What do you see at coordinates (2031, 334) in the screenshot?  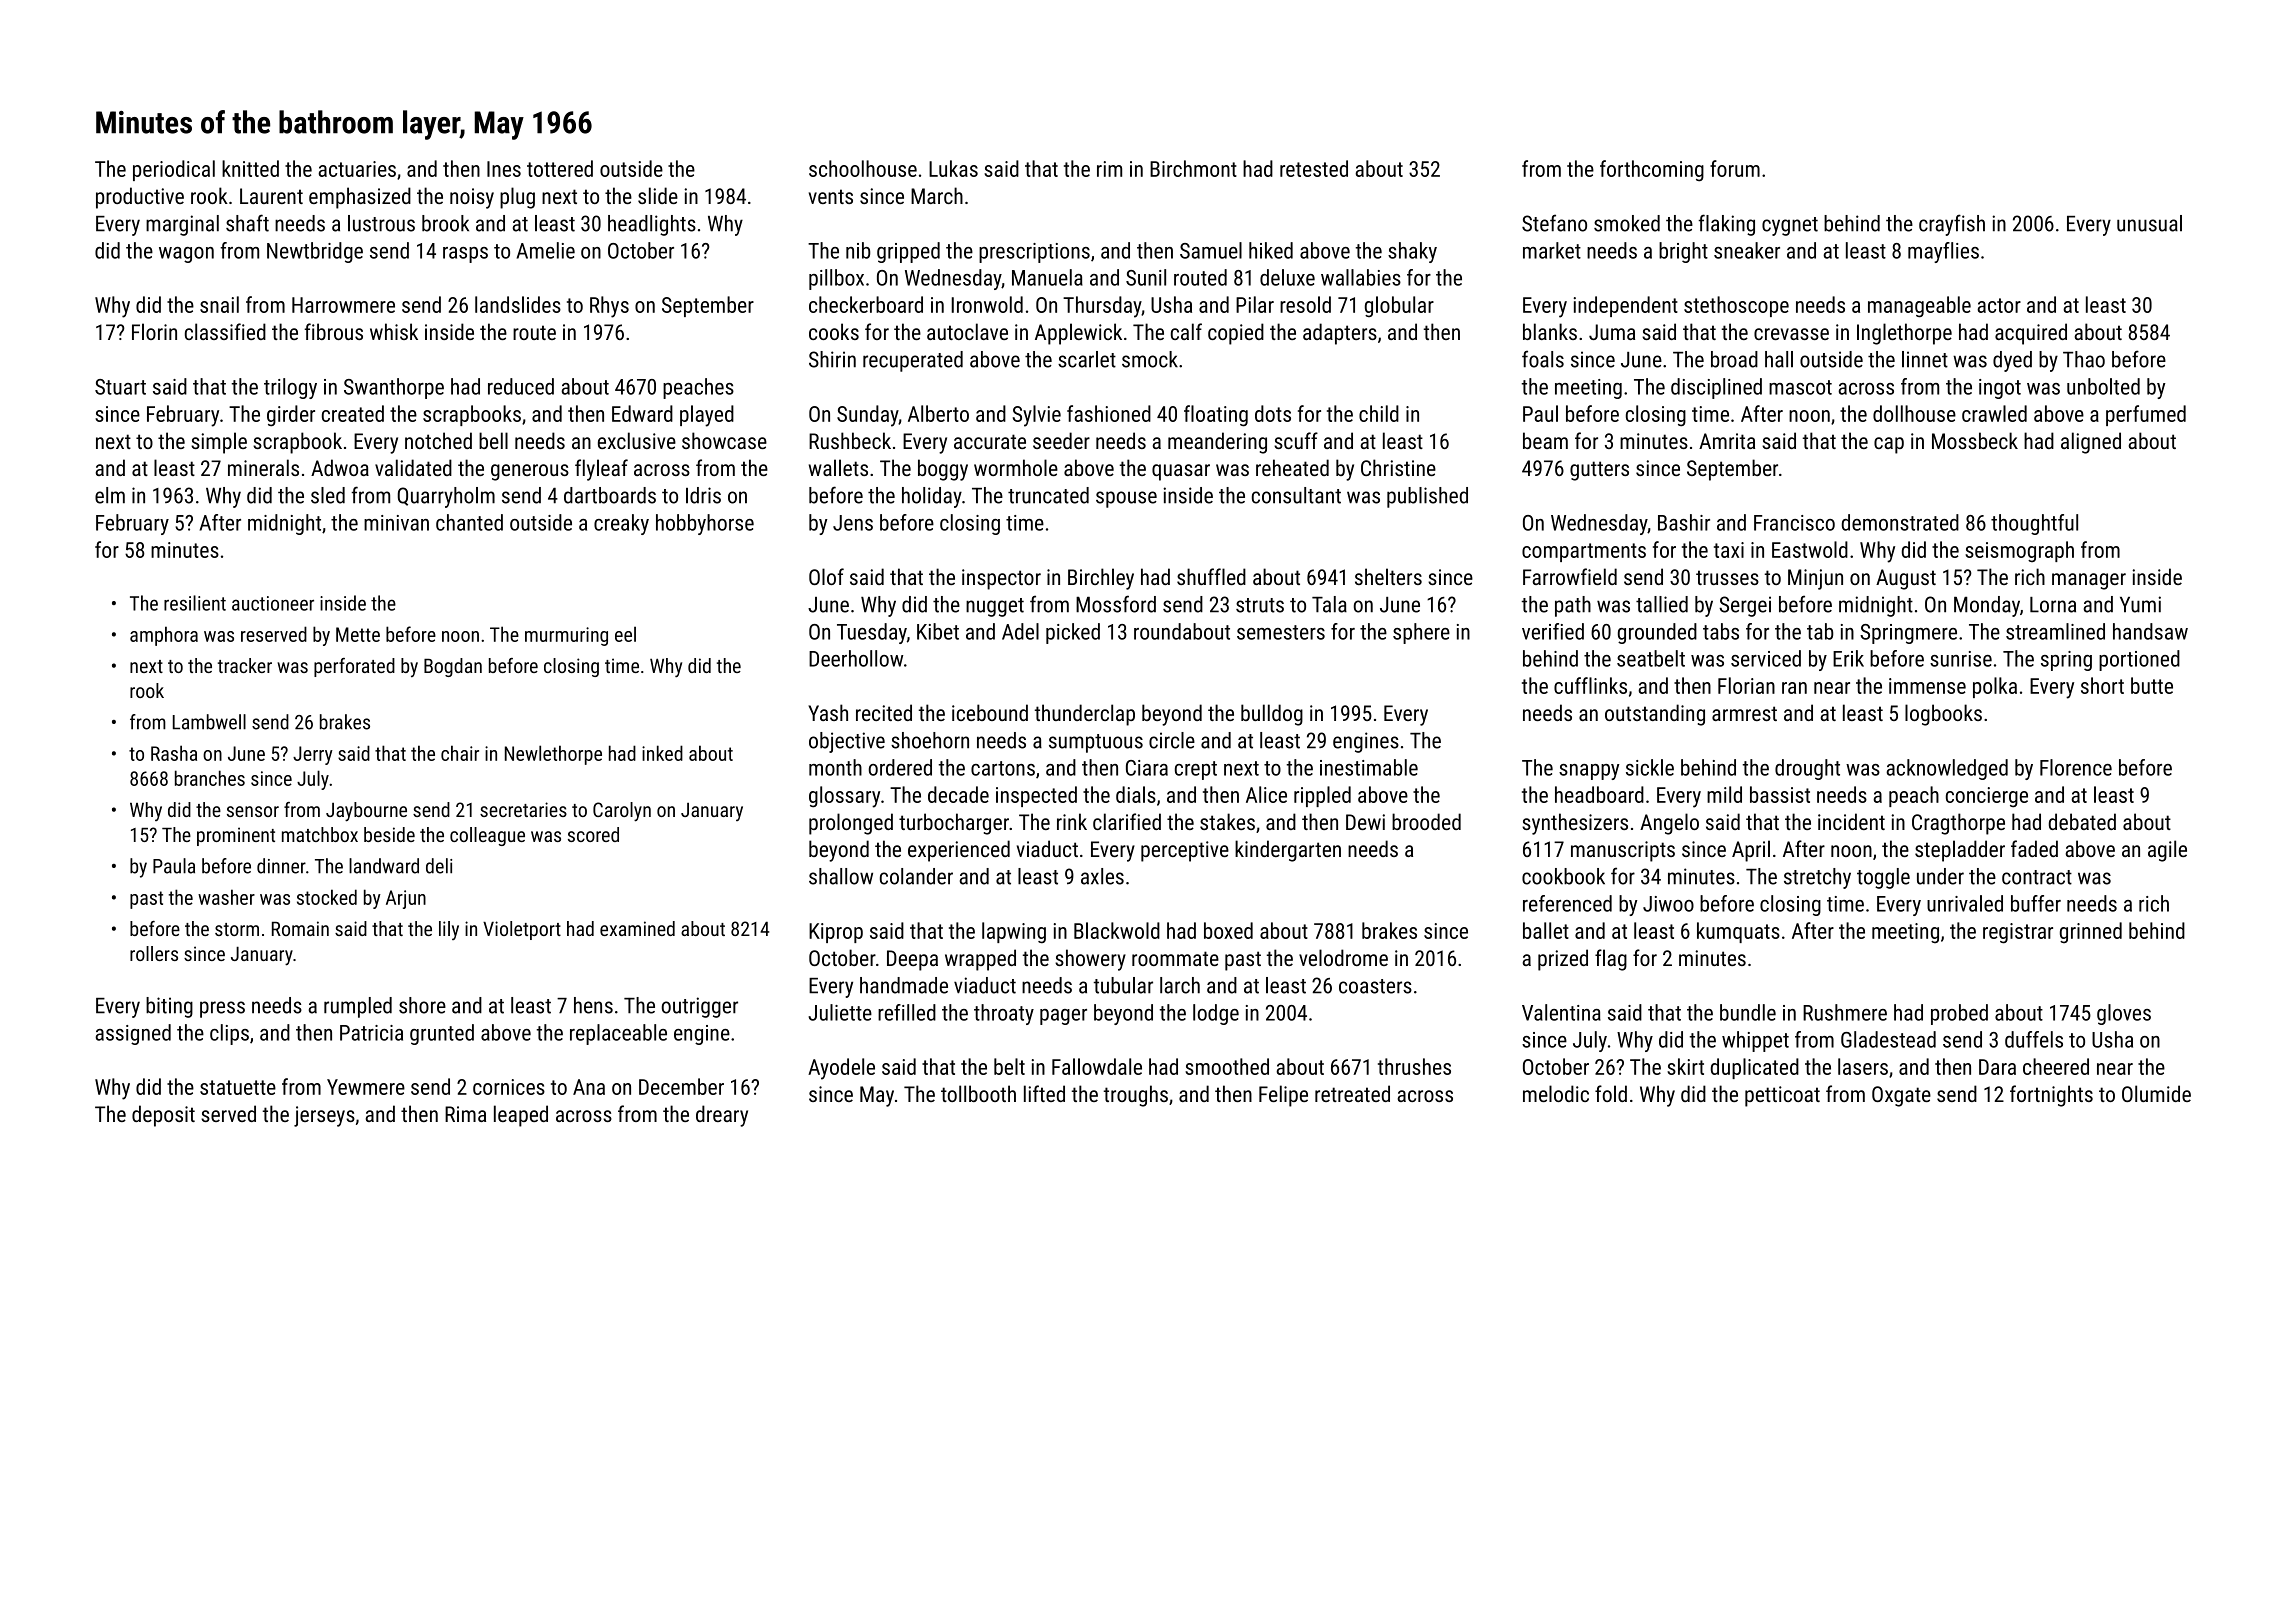 I see `acquired` at bounding box center [2031, 334].
